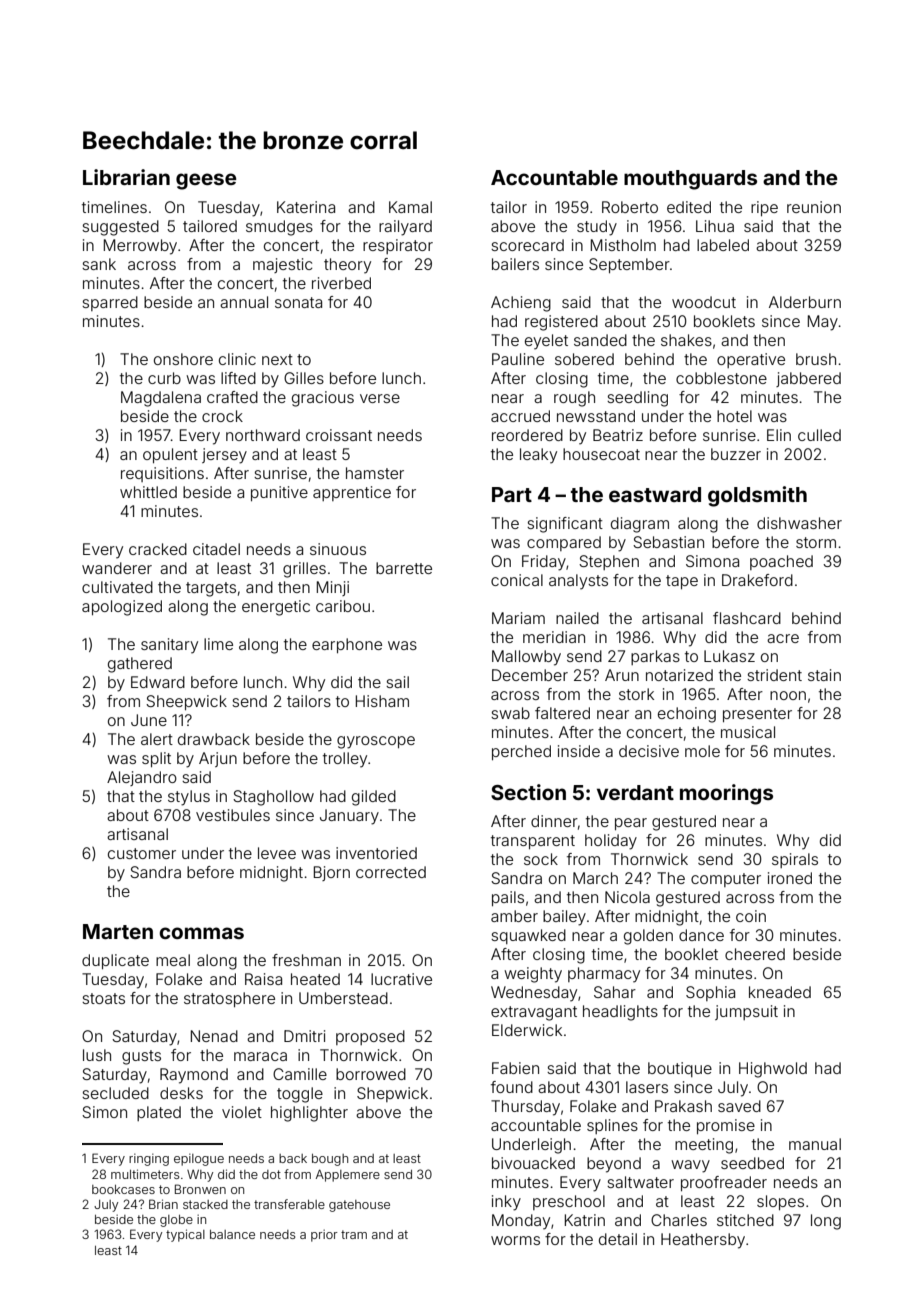  I want to click on Kamal, so click(410, 207).
